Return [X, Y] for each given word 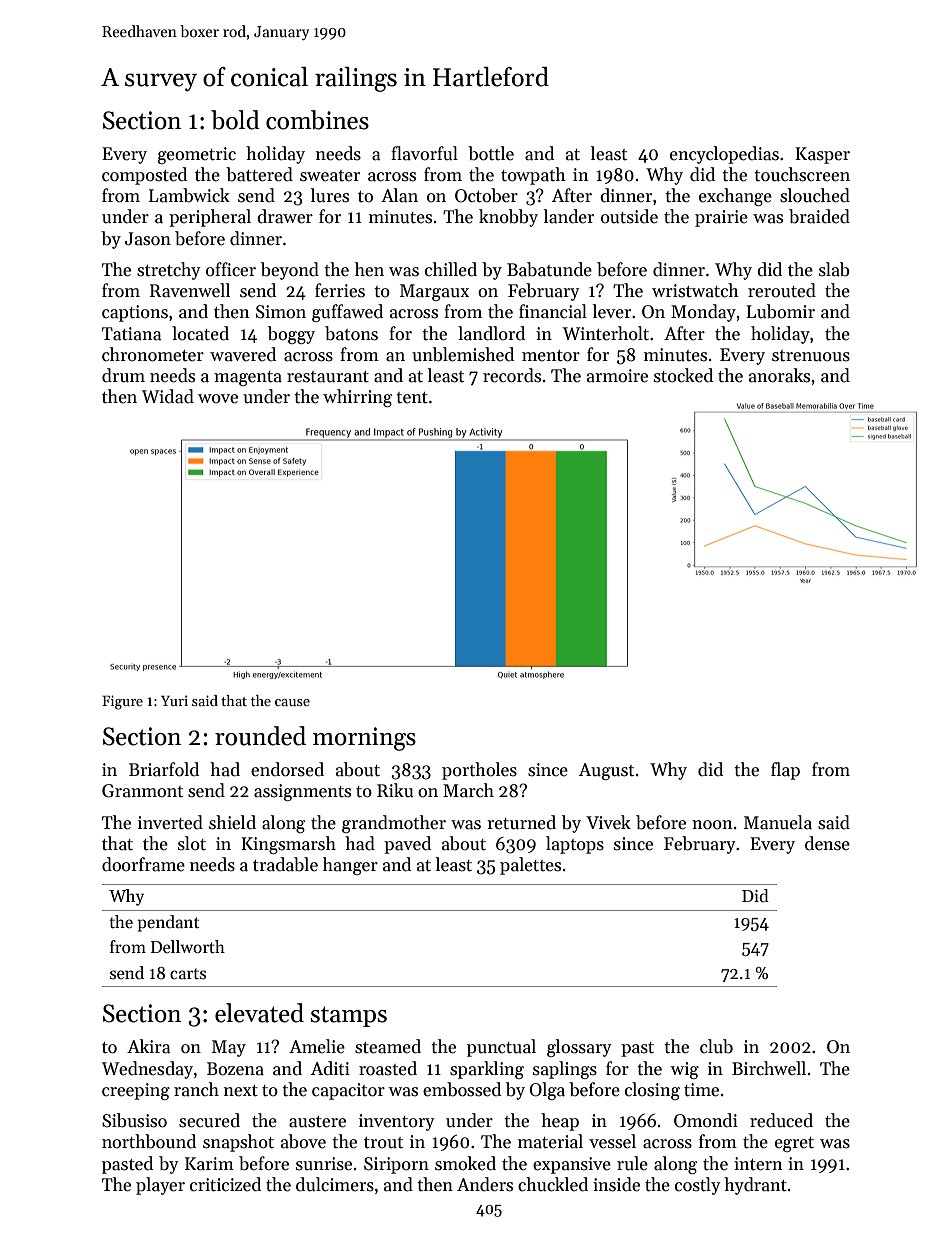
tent [412, 398]
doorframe [143, 864]
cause [292, 702]
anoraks [779, 375]
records [512, 375]
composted [144, 176]
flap [785, 771]
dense [827, 843]
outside [629, 216]
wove [218, 399]
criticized [225, 1184]
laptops [575, 845]
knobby [508, 218]
